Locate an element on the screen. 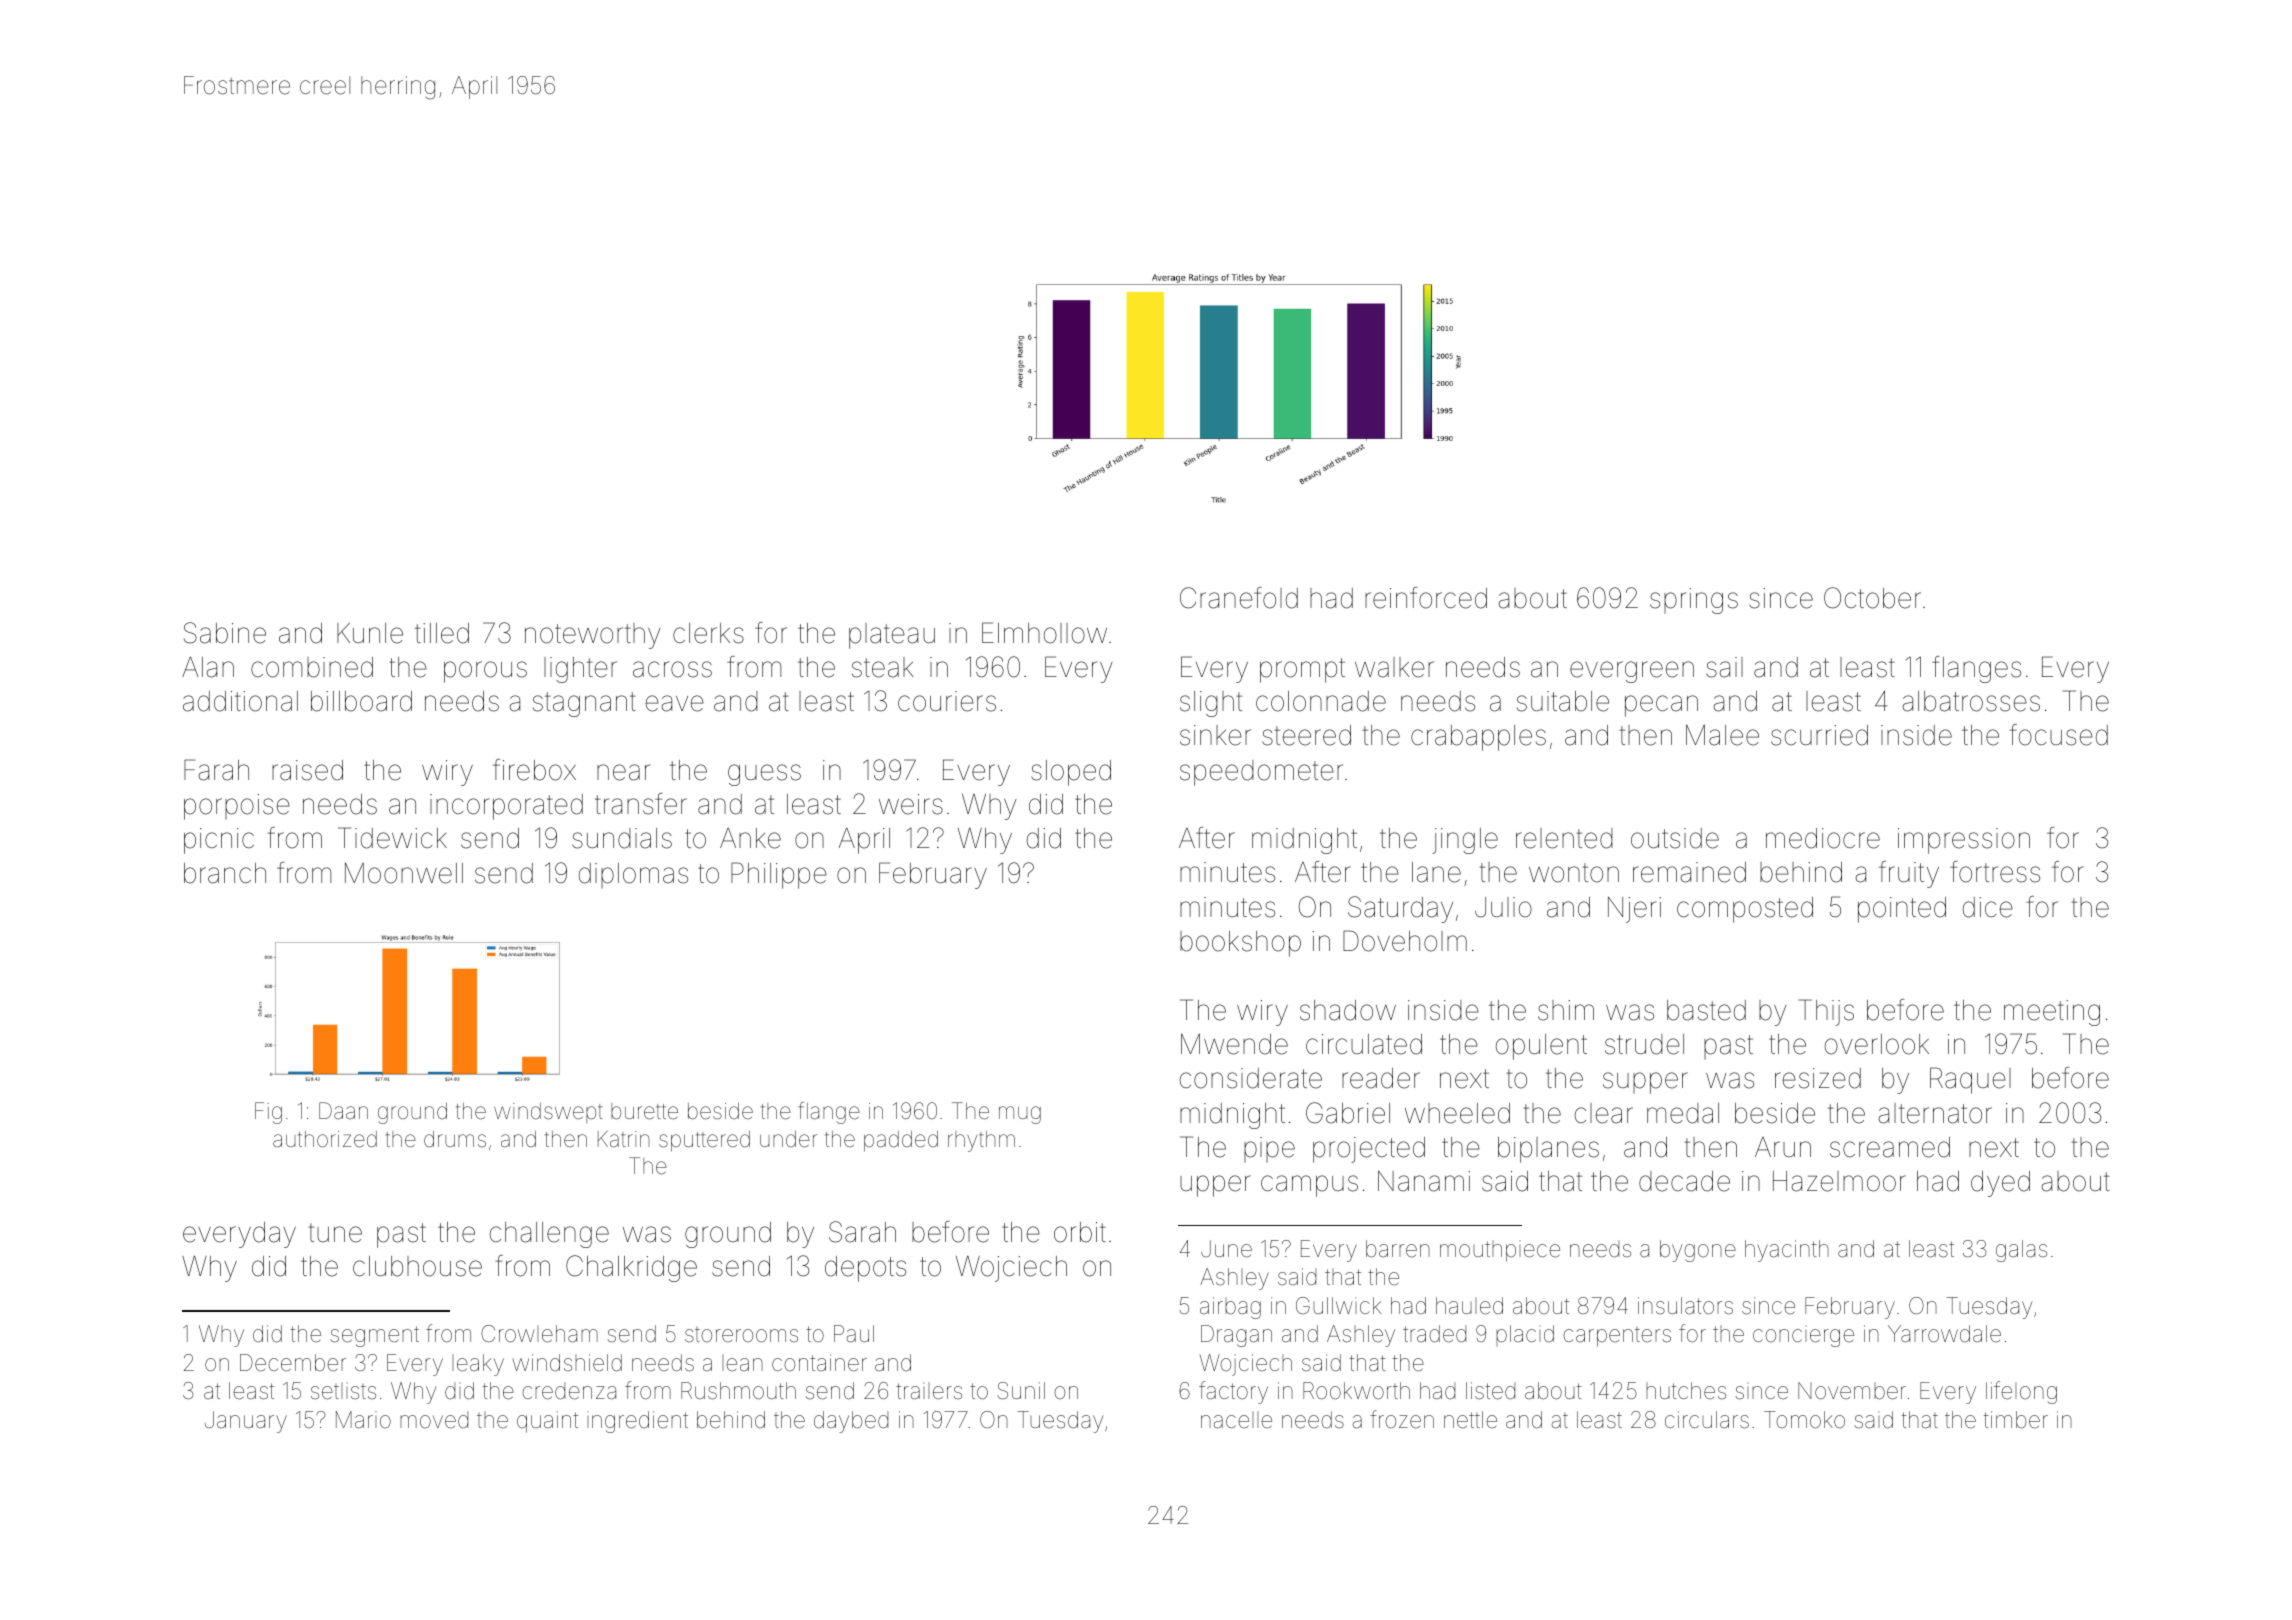  nacelle is located at coordinates (1236, 1420).
